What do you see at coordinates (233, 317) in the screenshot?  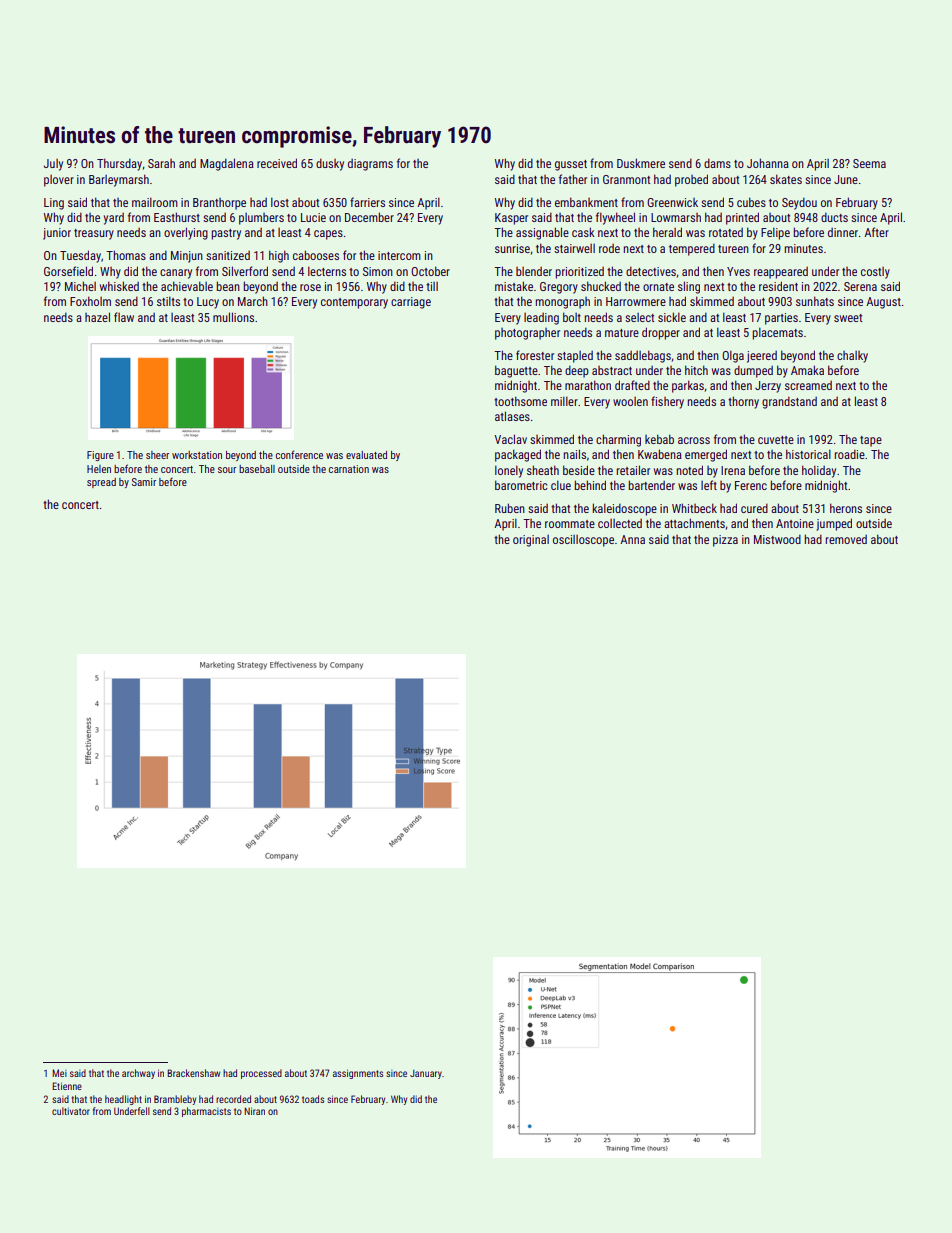 I see `mullions` at bounding box center [233, 317].
